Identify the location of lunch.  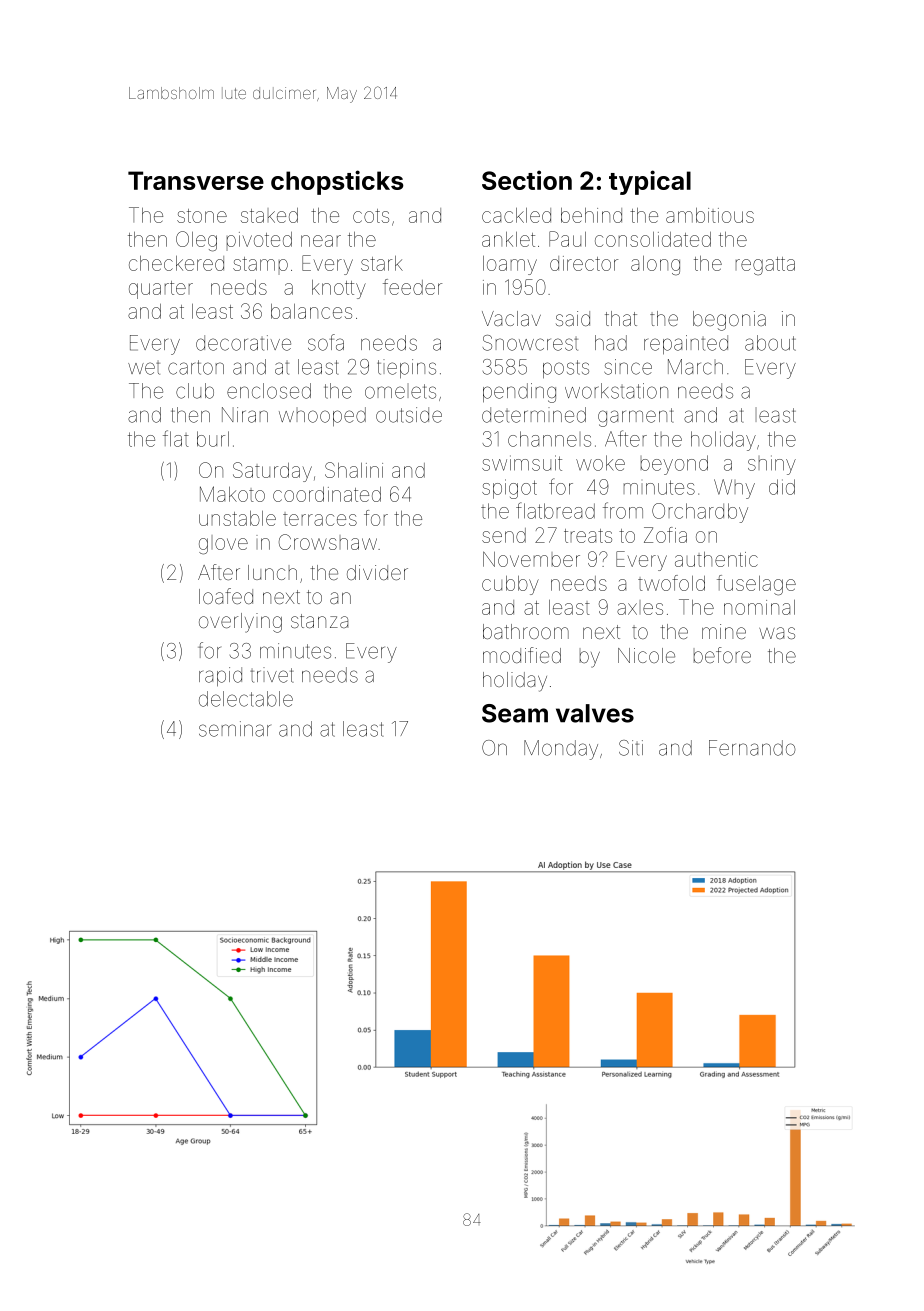
(272, 572).
